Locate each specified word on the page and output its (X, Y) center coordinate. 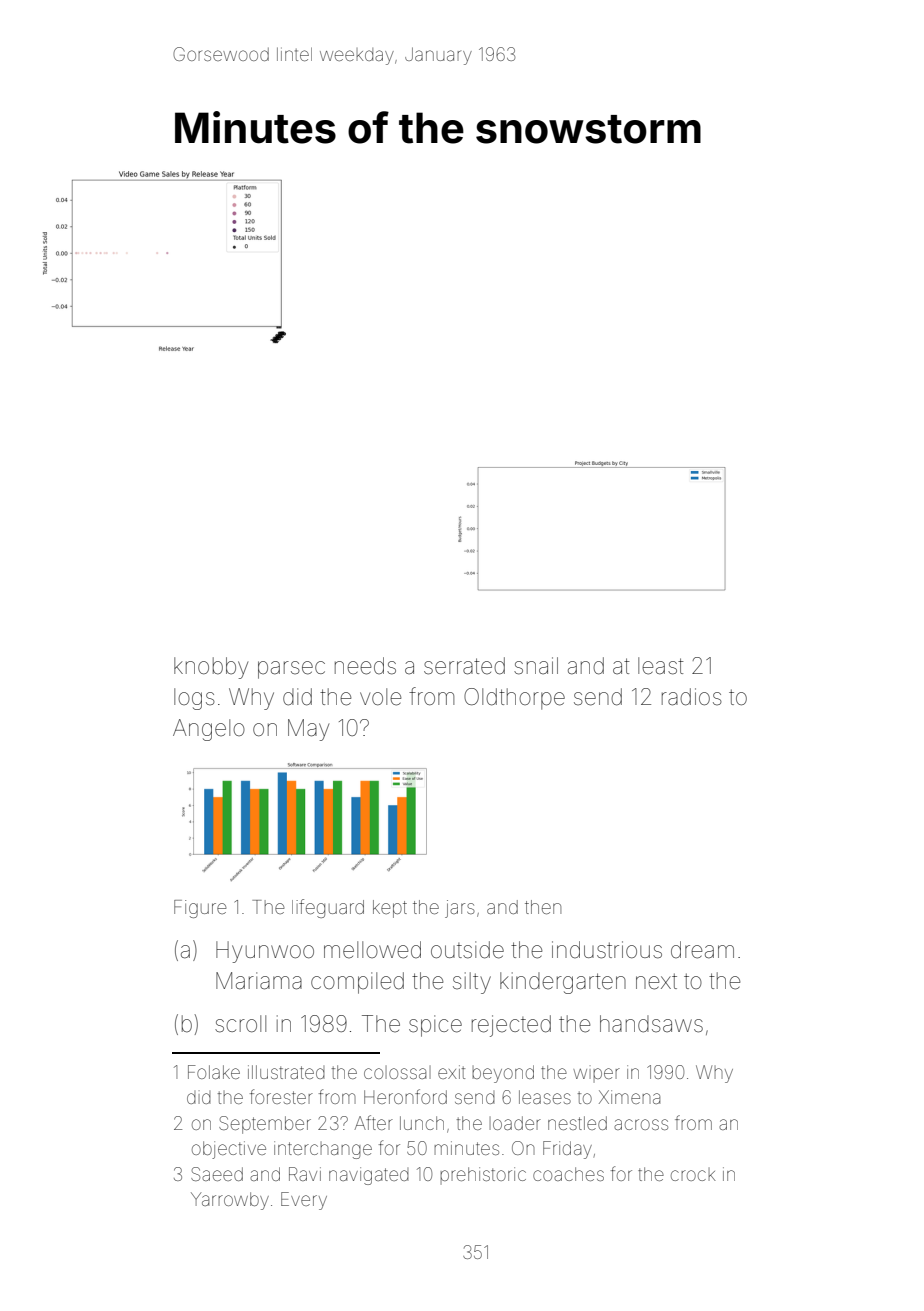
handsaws (651, 1024)
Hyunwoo (265, 952)
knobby (211, 668)
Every (304, 1201)
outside (467, 950)
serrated (464, 666)
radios (692, 697)
